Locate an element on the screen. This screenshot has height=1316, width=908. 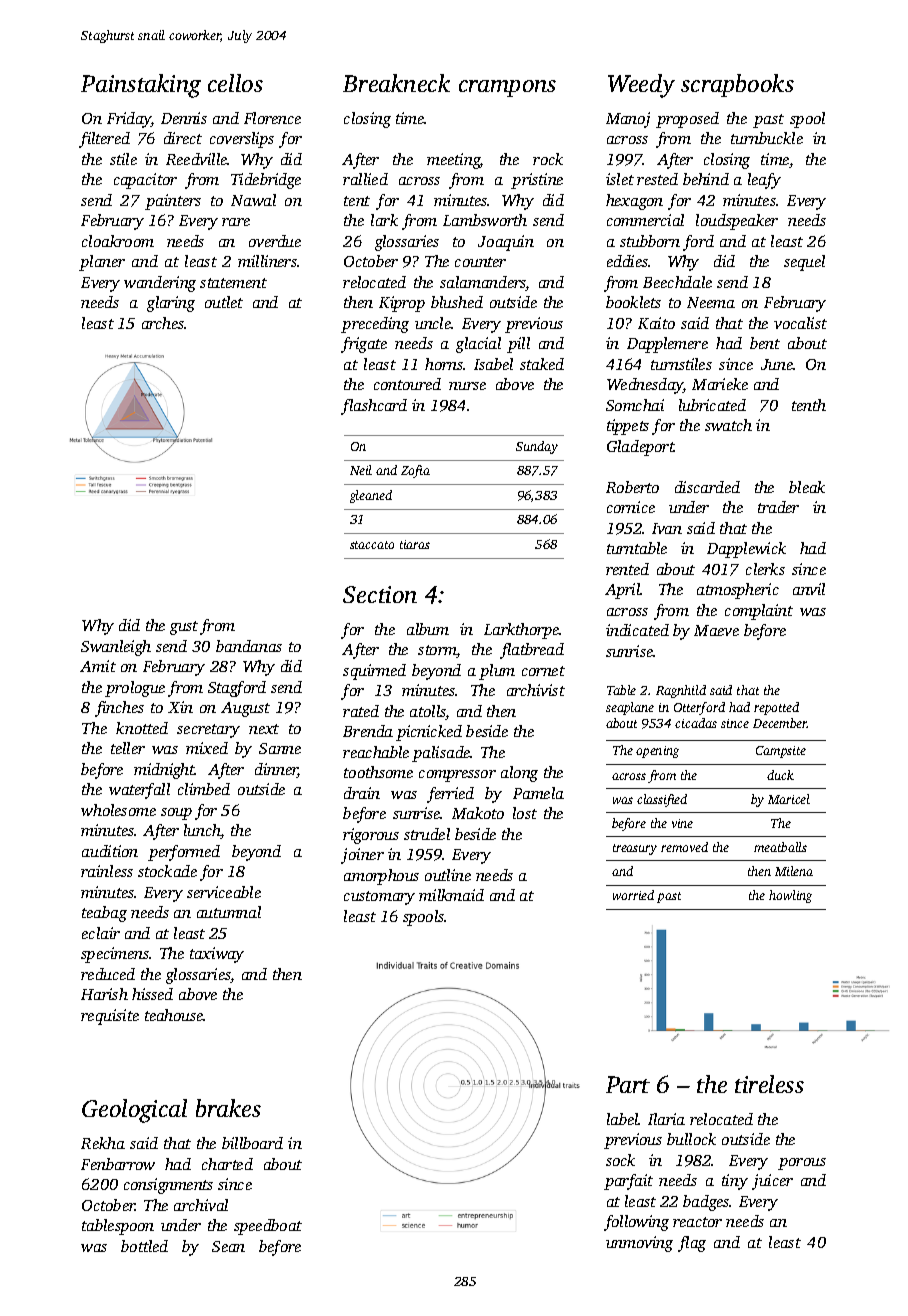
squirmed is located at coordinates (374, 672).
